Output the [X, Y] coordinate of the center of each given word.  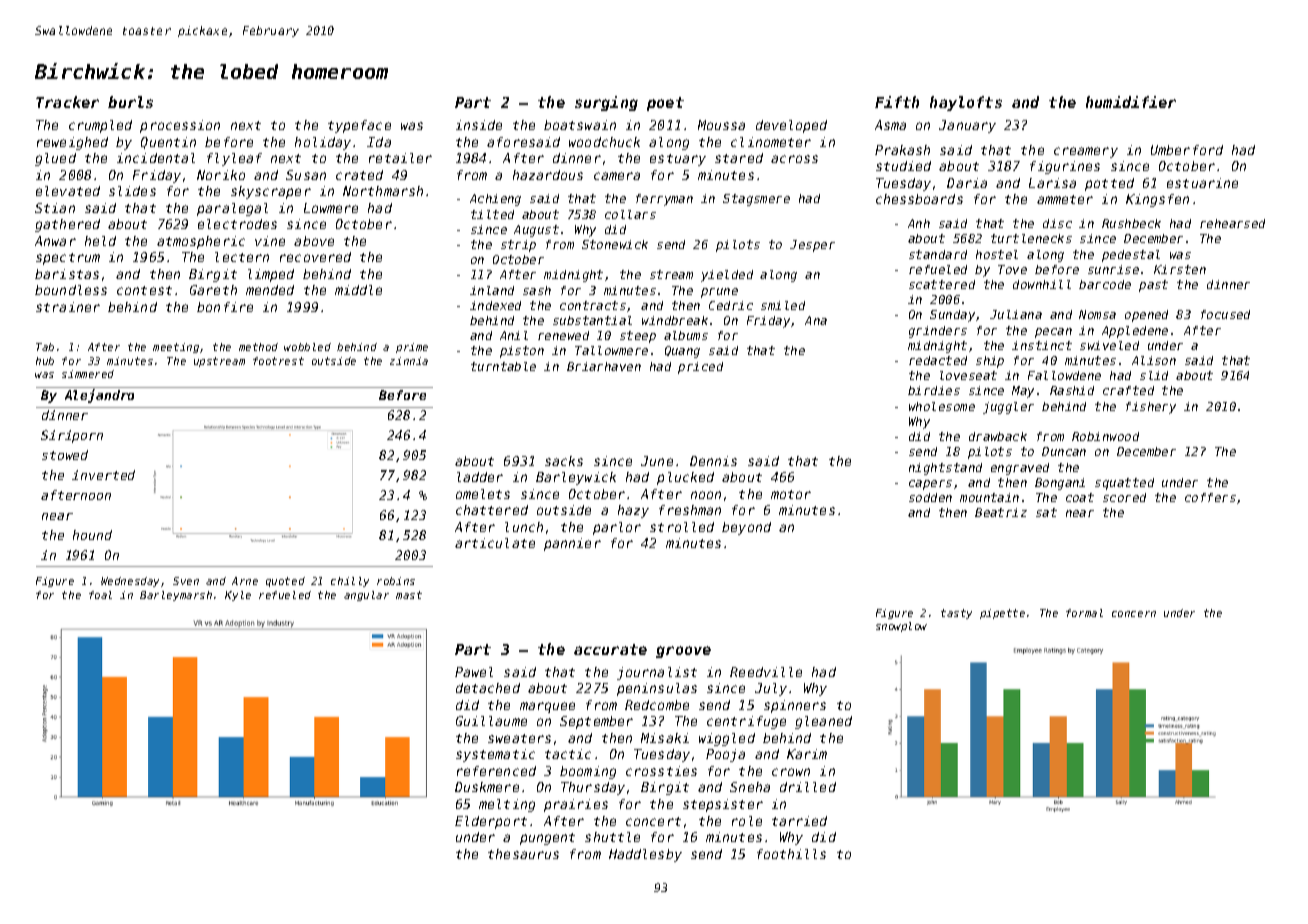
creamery [1086, 152]
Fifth [897, 102]
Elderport [491, 822]
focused [1225, 314]
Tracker [67, 102]
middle [358, 290]
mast [409, 595]
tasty [956, 614]
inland [492, 290]
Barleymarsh [176, 596]
